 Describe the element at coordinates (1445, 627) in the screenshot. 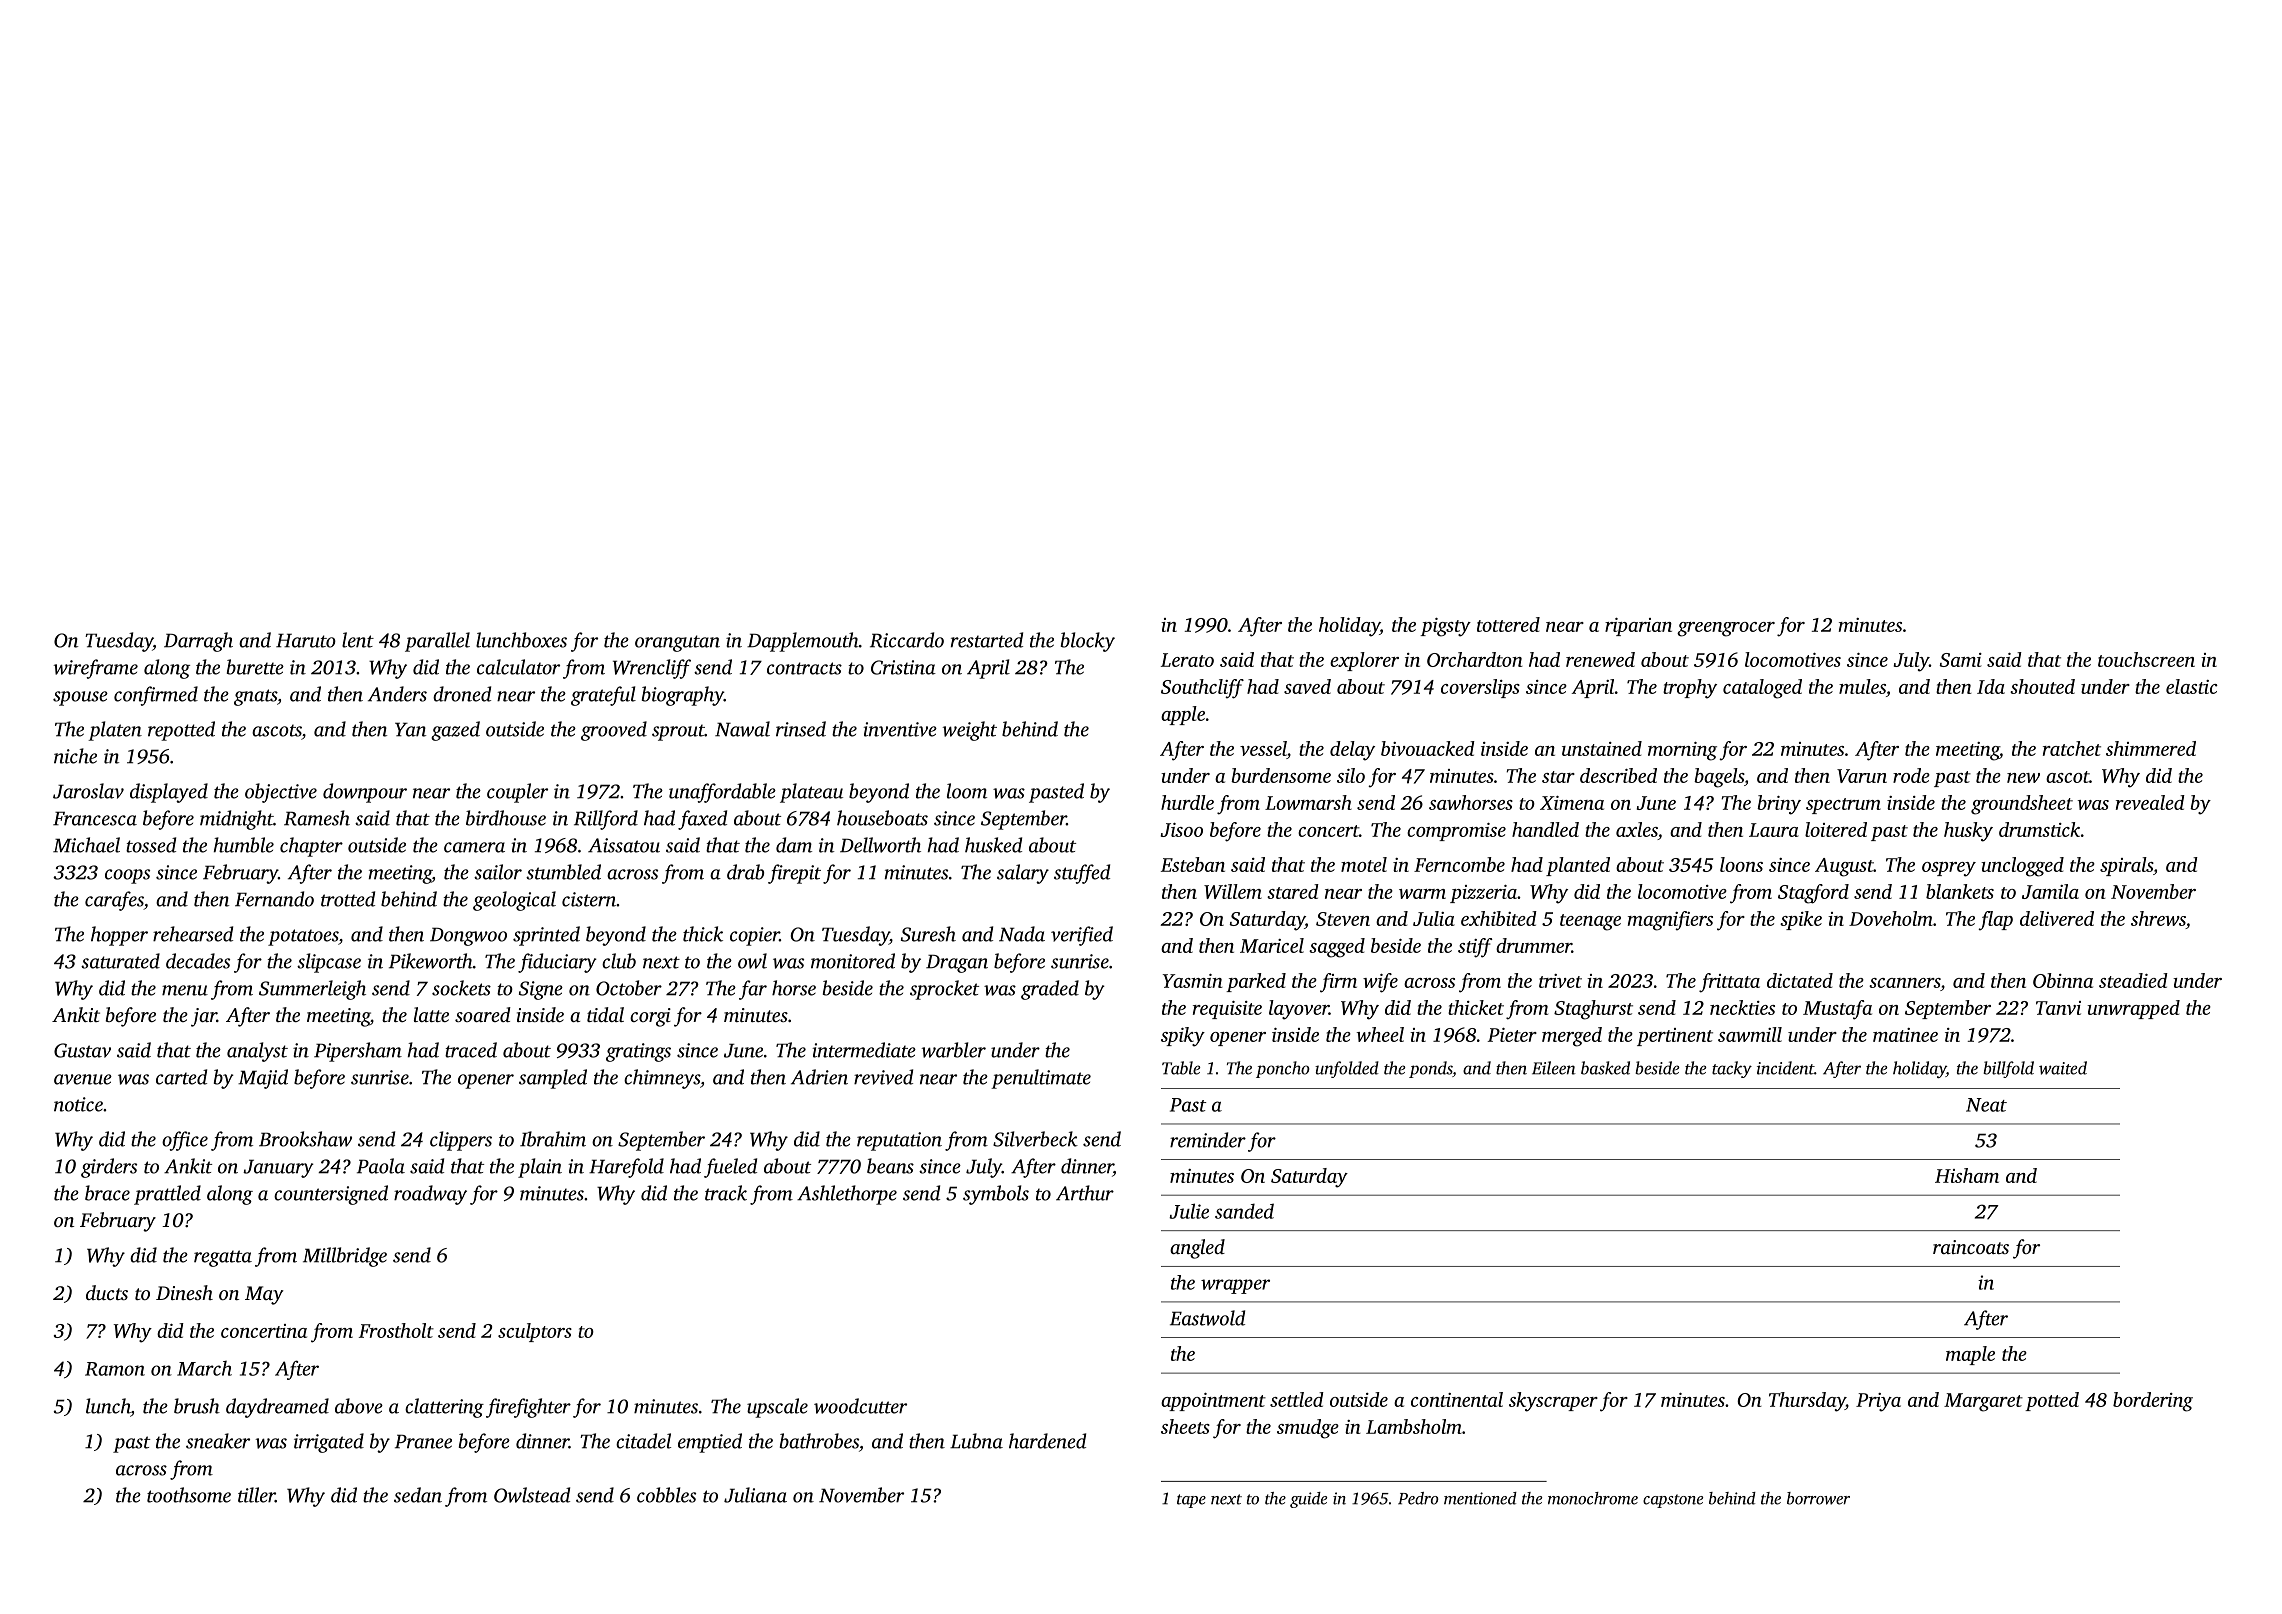

I see `pigsty` at that location.
